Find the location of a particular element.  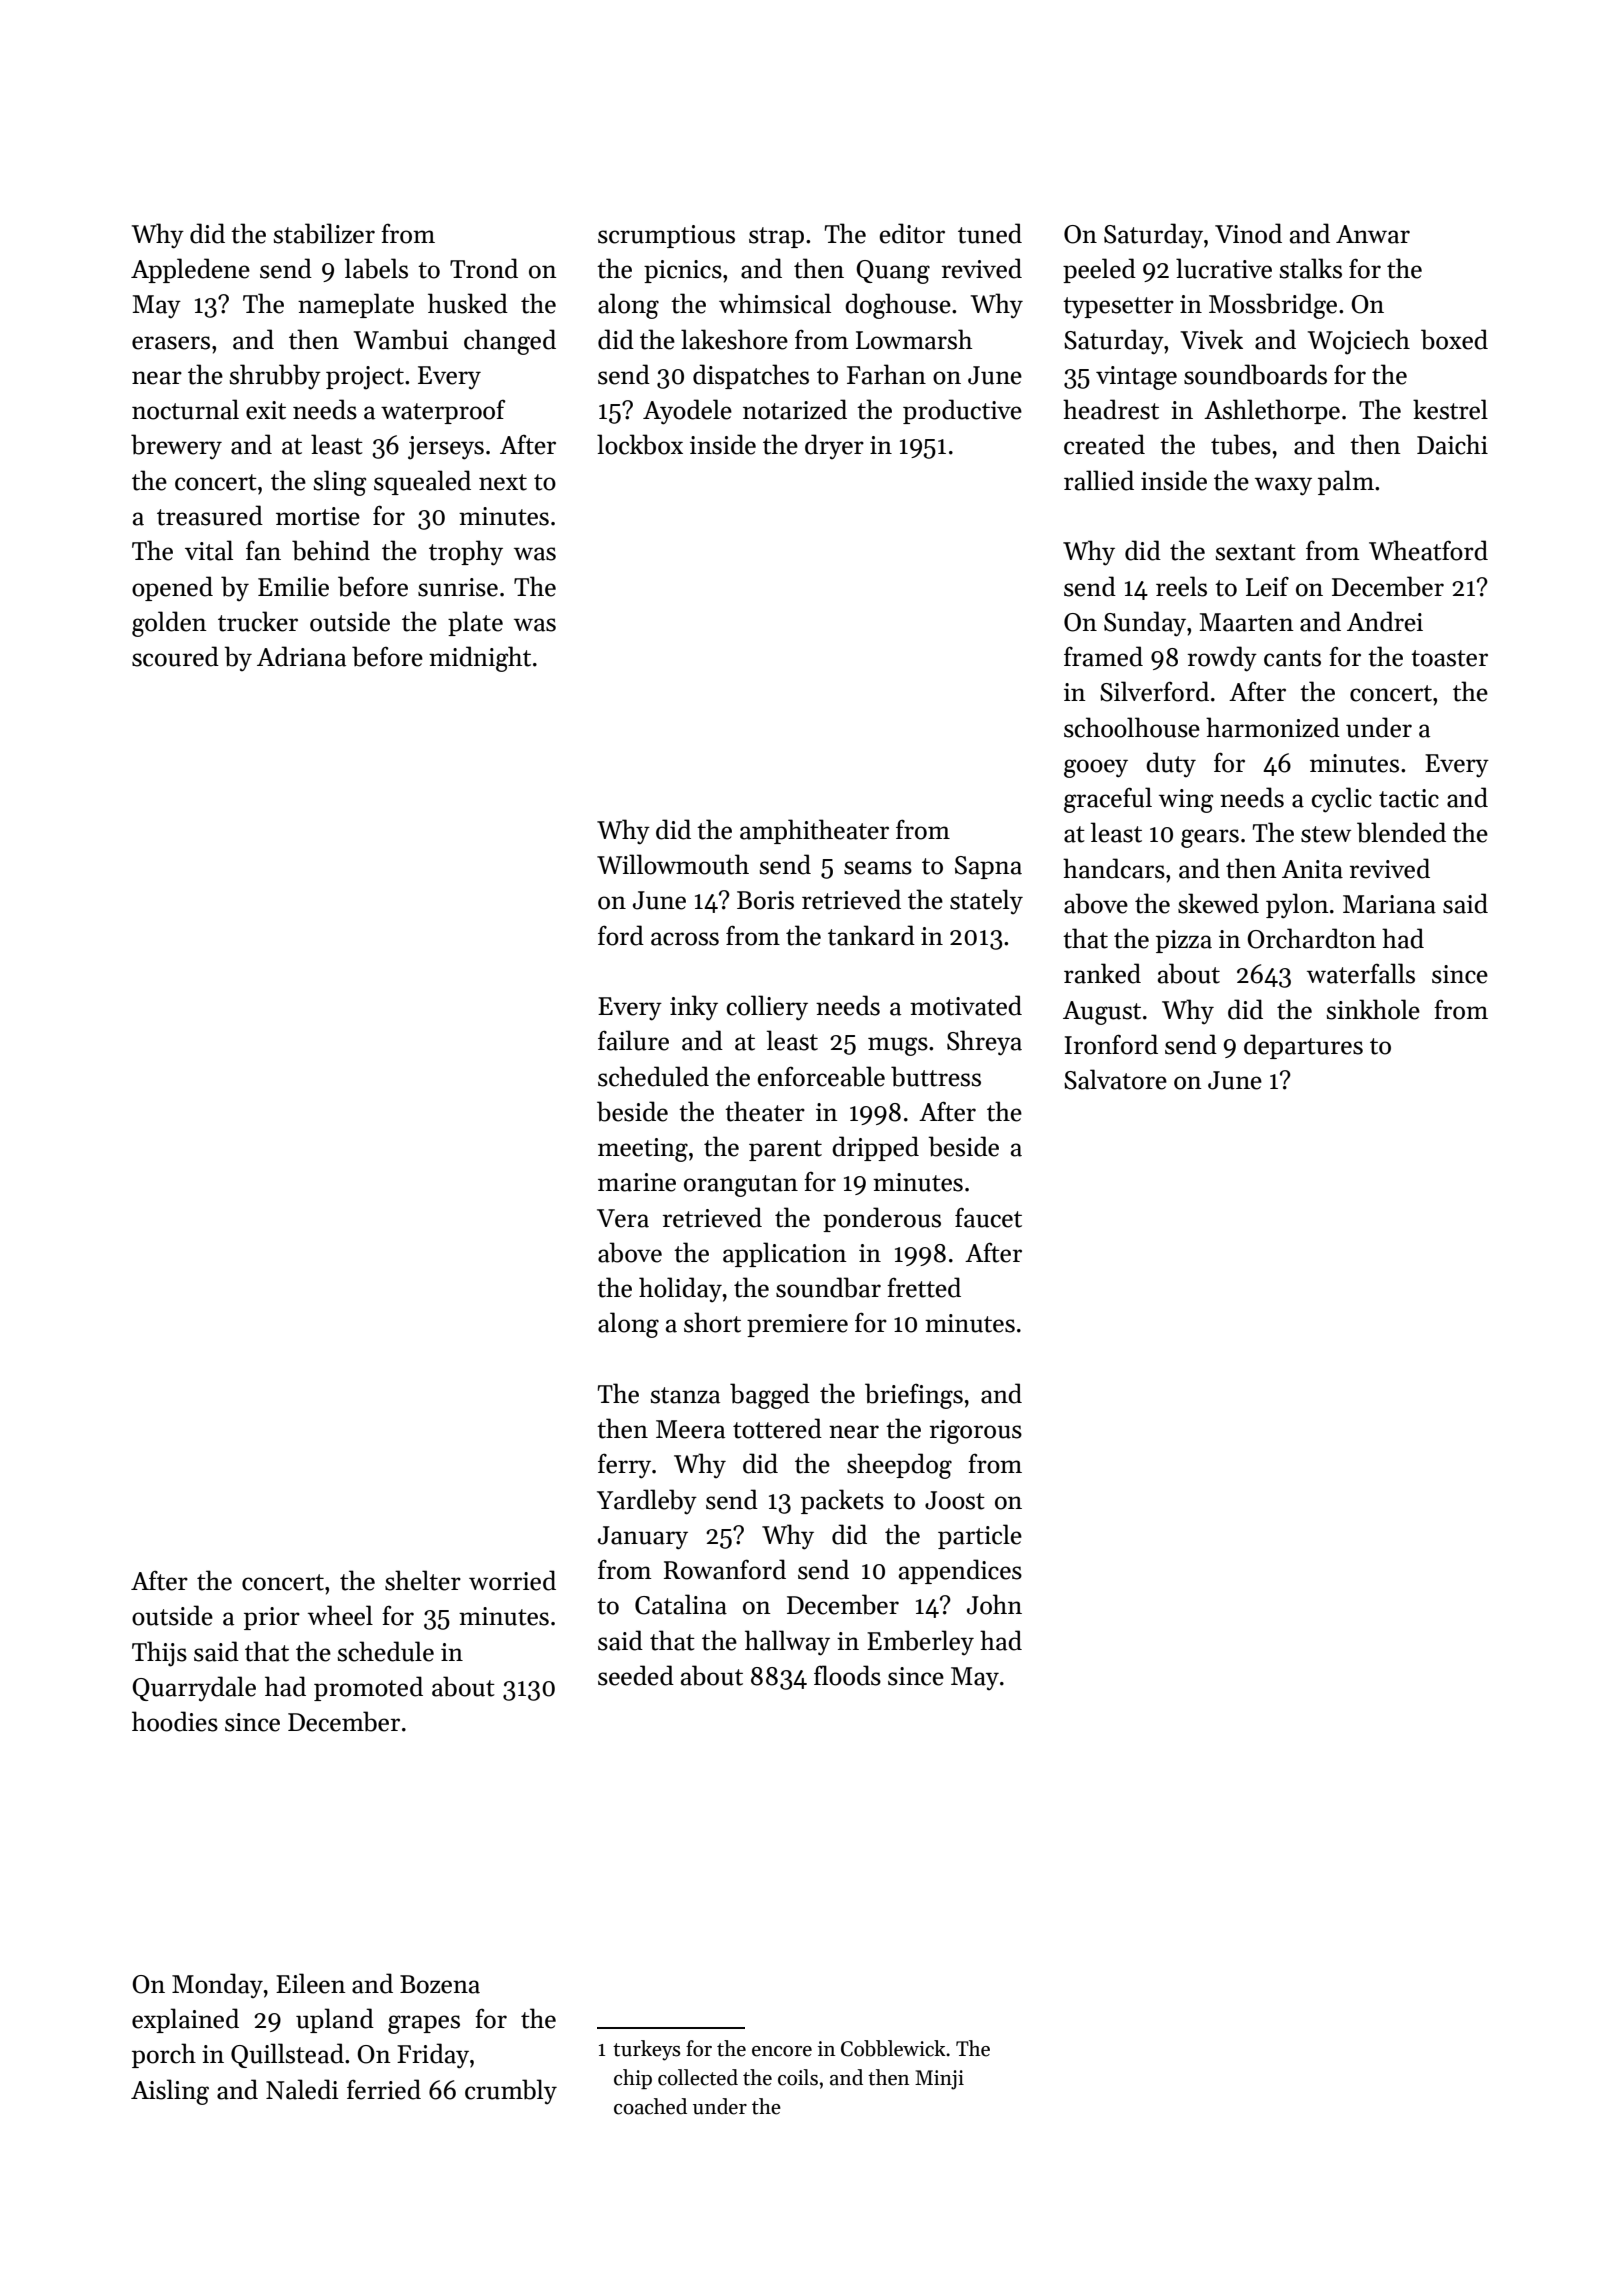

Minji is located at coordinates (939, 2080).
